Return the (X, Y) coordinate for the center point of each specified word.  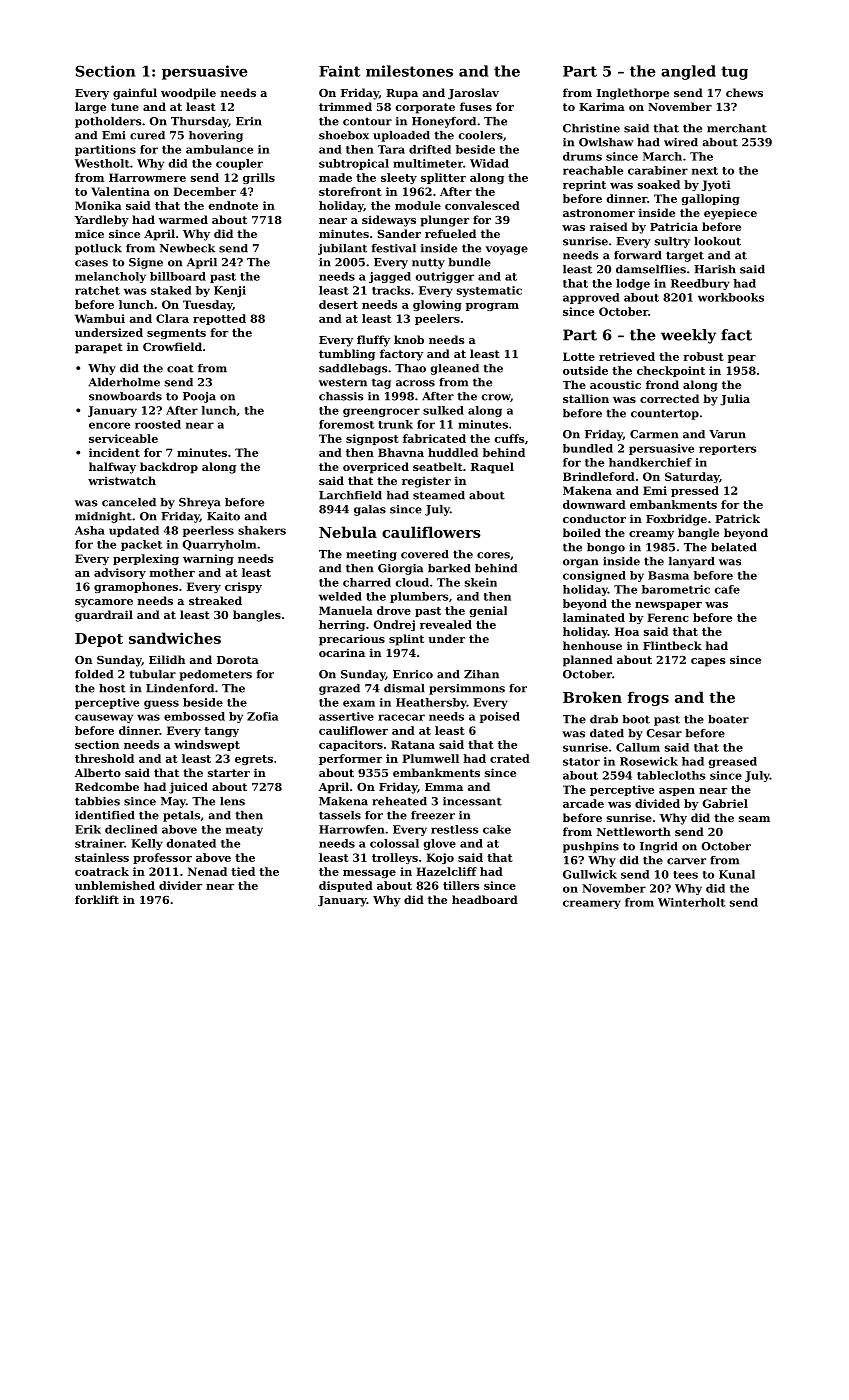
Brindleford (599, 476)
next (705, 171)
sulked (443, 410)
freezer (433, 815)
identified (105, 815)
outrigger (444, 277)
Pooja (199, 397)
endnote (233, 205)
